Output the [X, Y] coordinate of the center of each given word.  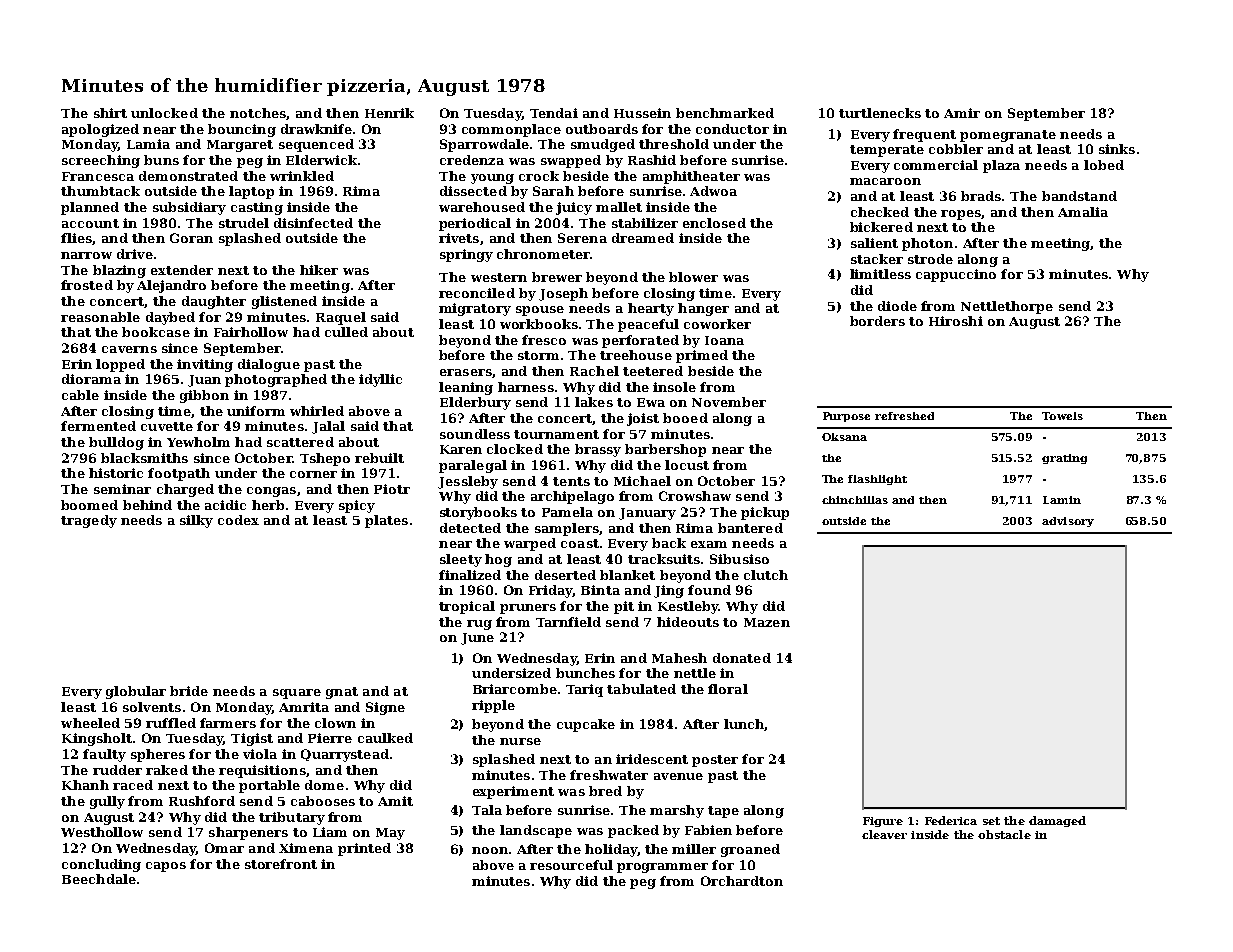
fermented [98, 426]
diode [897, 306]
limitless [880, 274]
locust [687, 465]
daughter [214, 302]
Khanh [85, 785]
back [669, 543]
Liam [330, 832]
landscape [536, 831]
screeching [101, 161]
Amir [962, 113]
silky [196, 521]
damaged [1057, 821]
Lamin [1062, 500]
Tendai [554, 113]
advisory [1068, 522]
